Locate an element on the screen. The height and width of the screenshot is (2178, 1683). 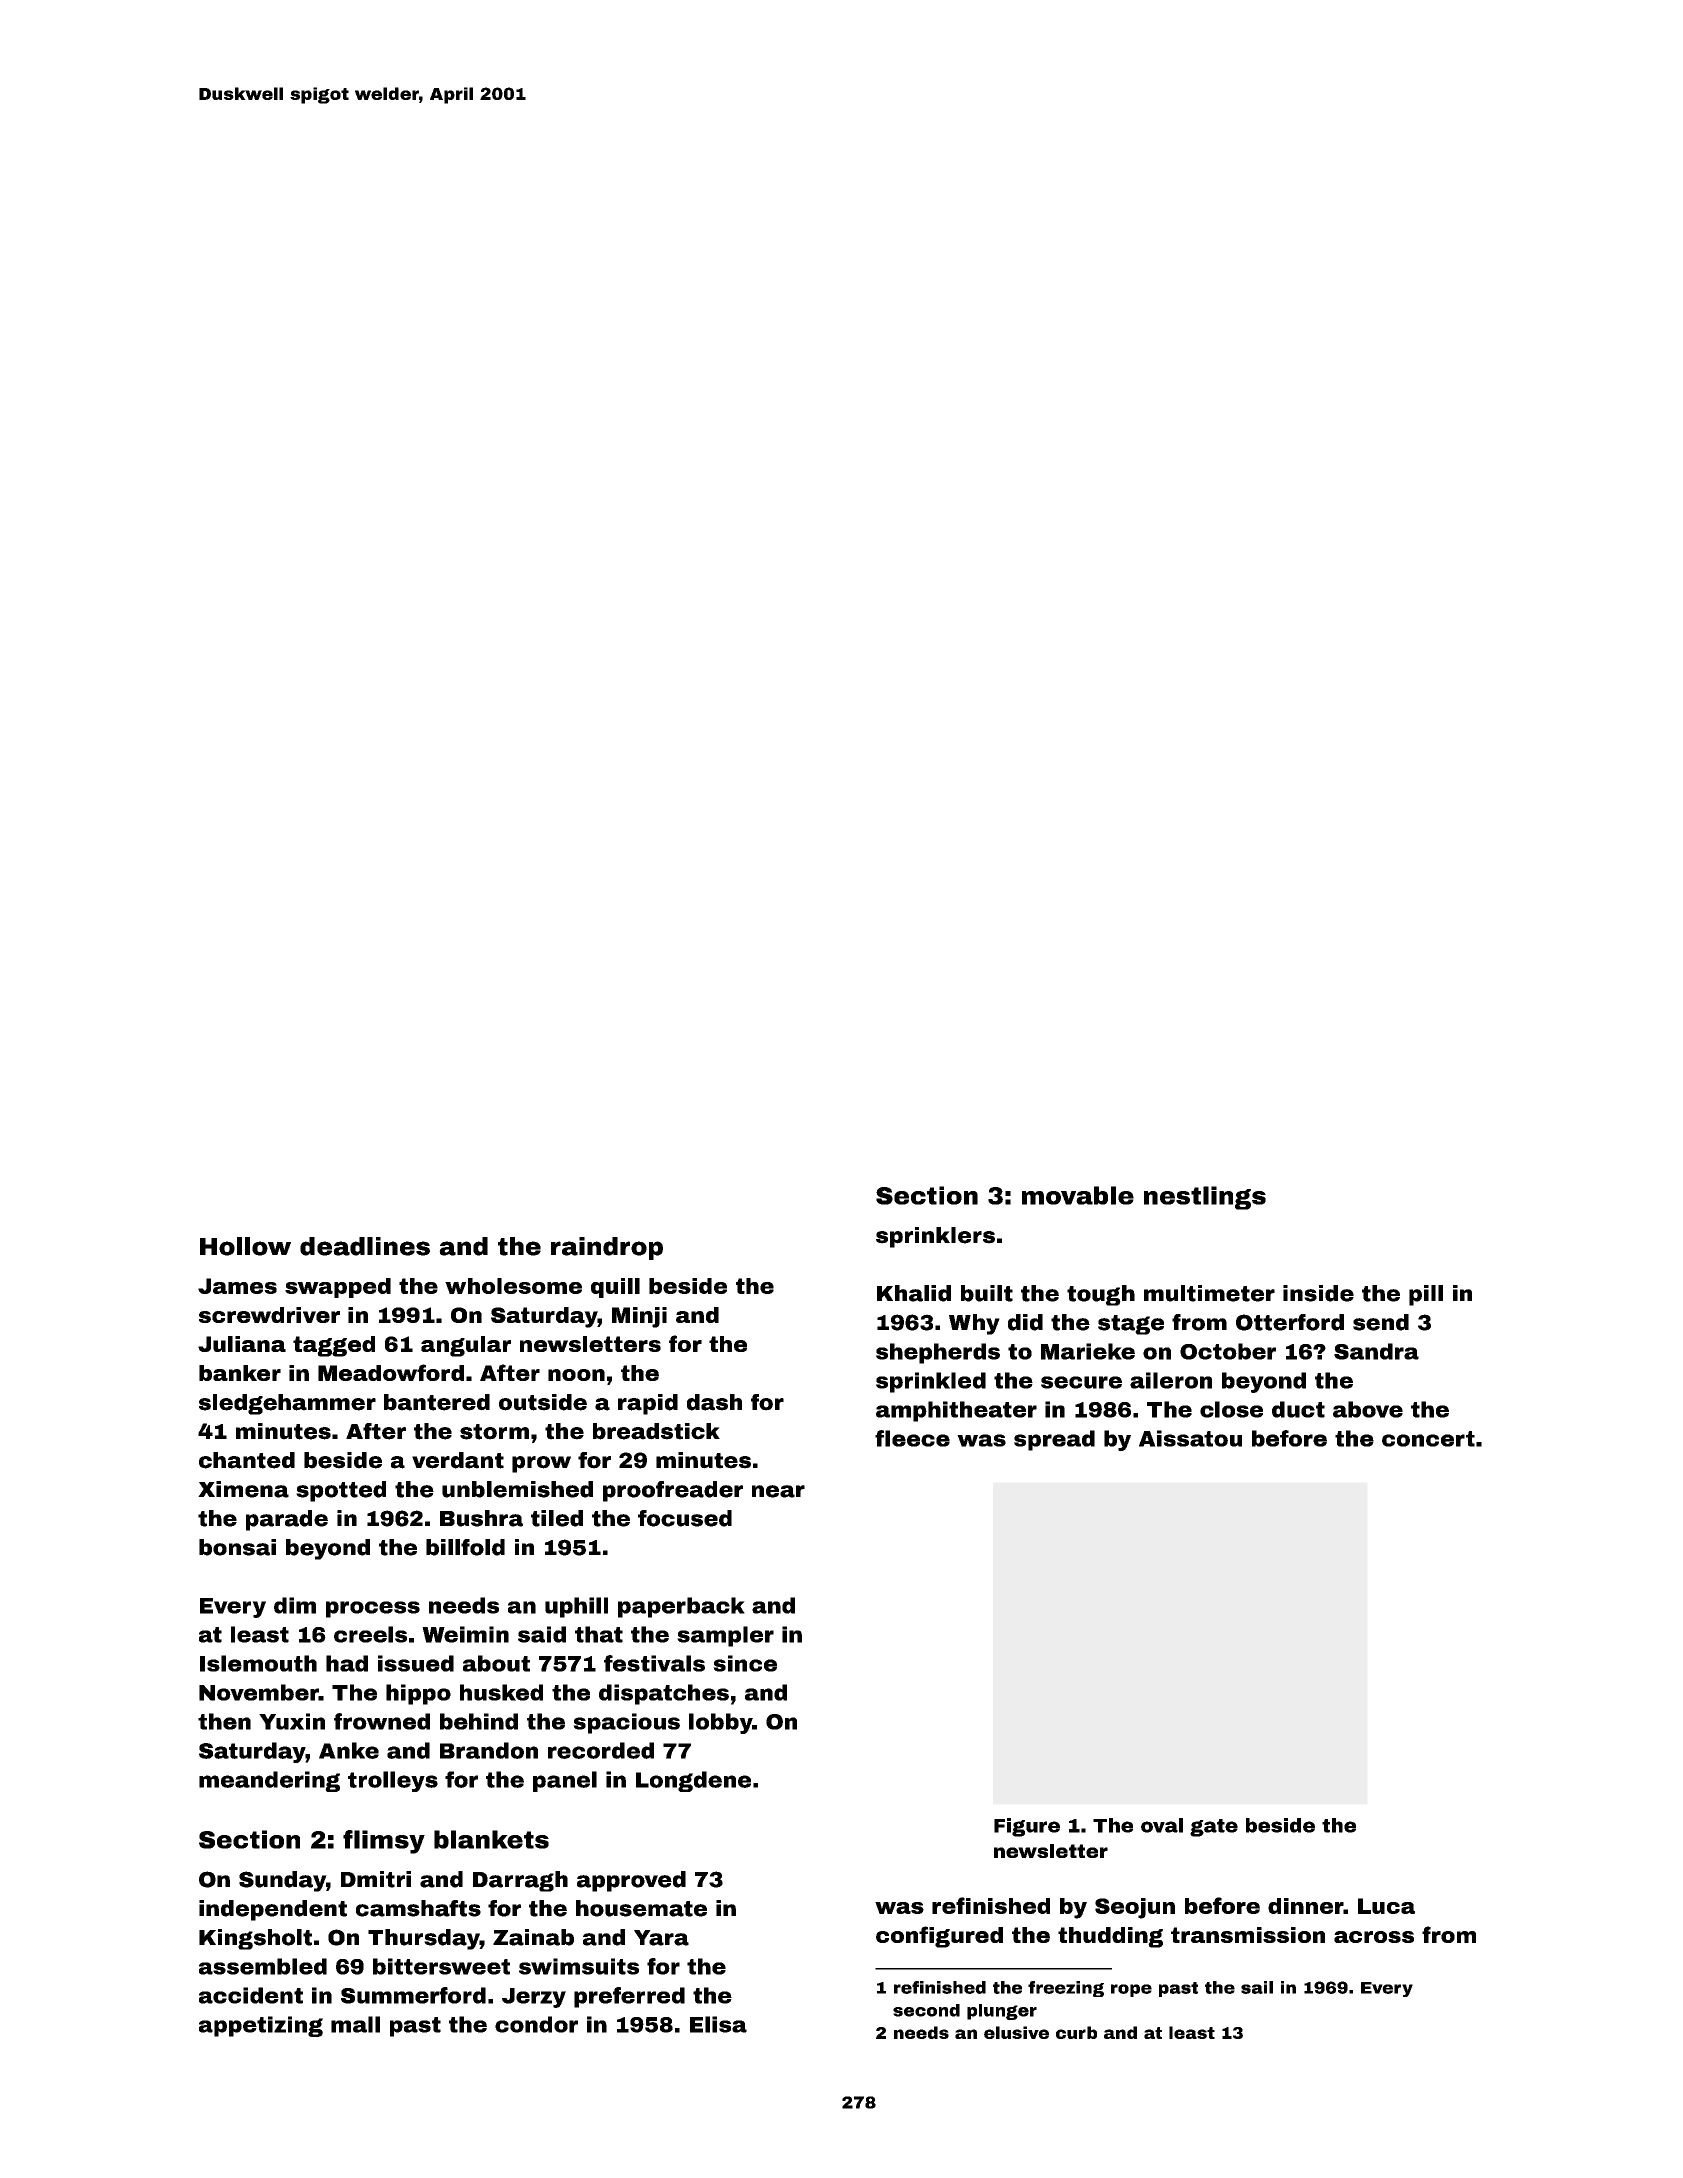
gate is located at coordinates (1214, 1828).
